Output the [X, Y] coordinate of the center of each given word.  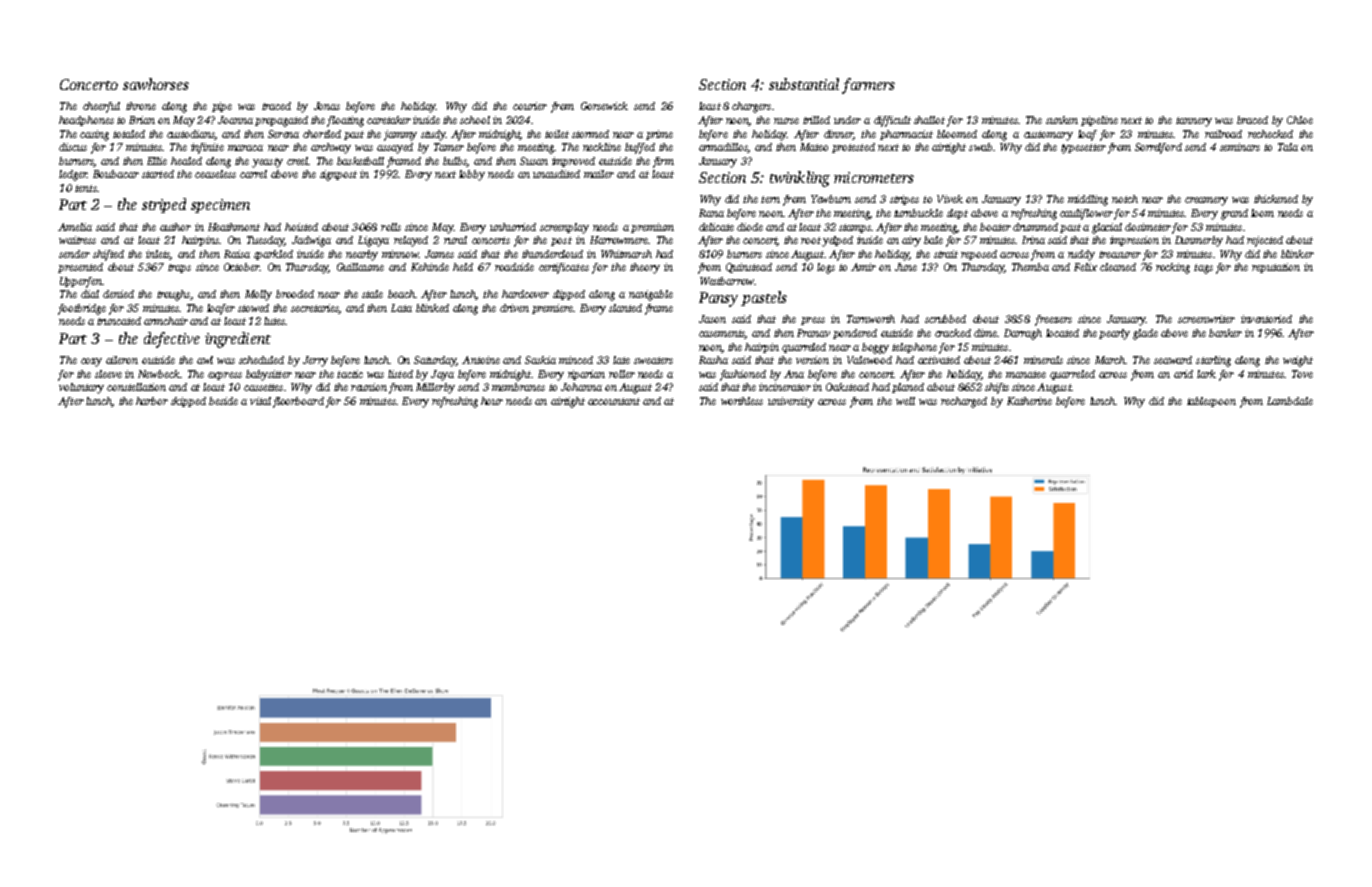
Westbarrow [727, 281]
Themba [1030, 267]
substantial [804, 84]
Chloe [1300, 120]
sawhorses [156, 84]
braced [1252, 120]
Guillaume [360, 267]
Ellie [157, 161]
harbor [152, 401]
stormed [590, 134]
